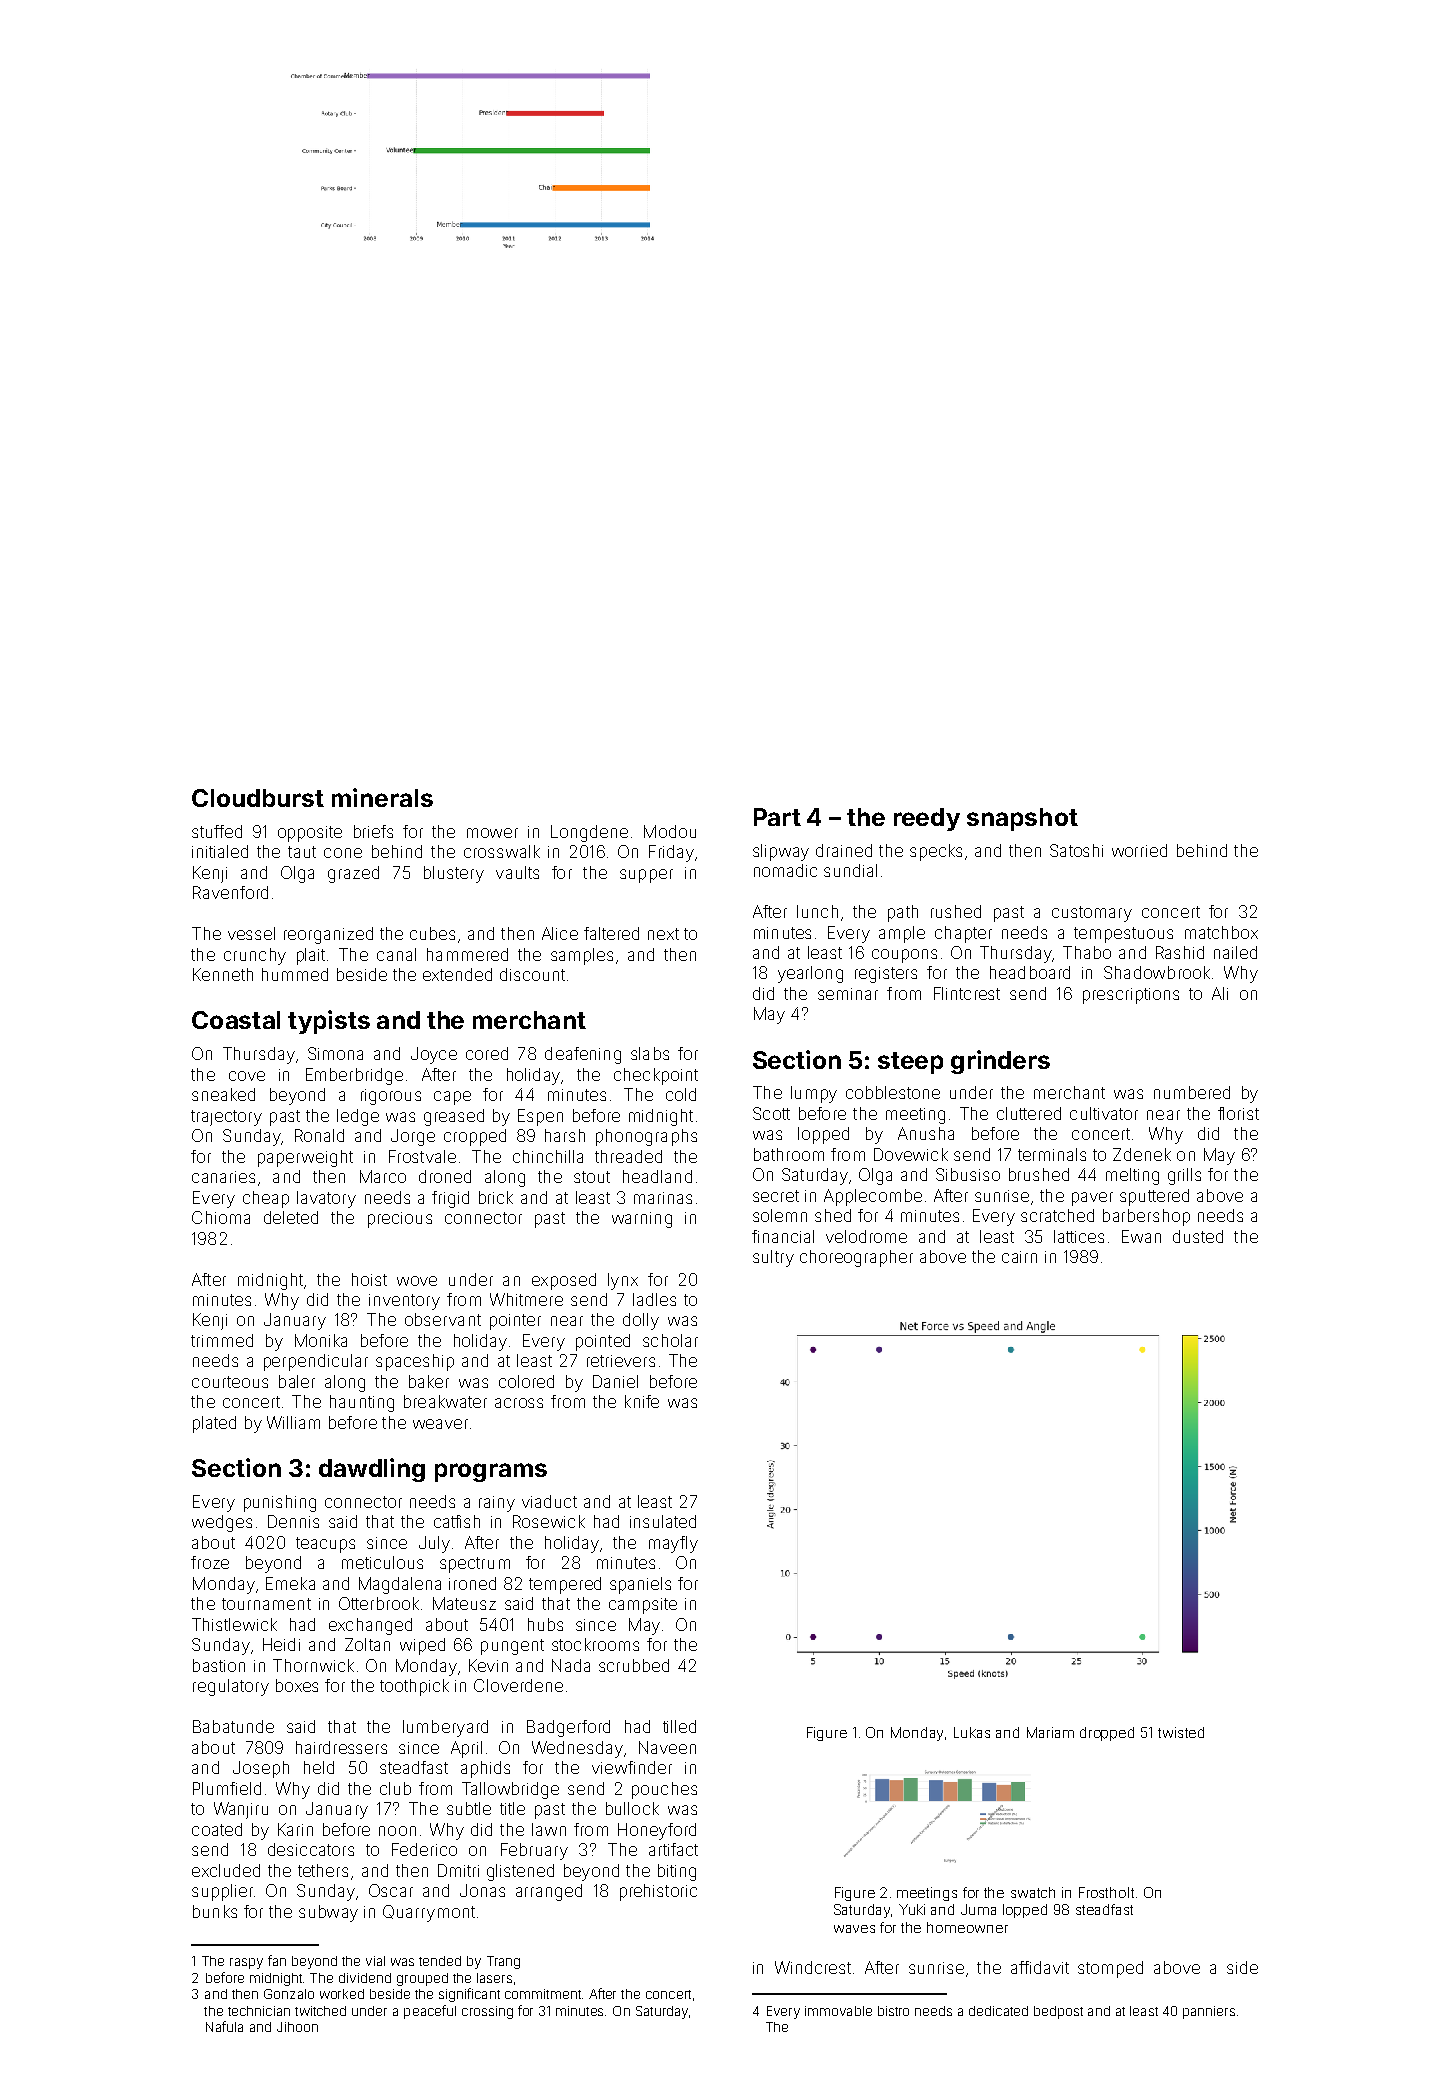 Image resolution: width=1450 pixels, height=2100 pixels. What do you see at coordinates (217, 1829) in the document?
I see `coated` at bounding box center [217, 1829].
